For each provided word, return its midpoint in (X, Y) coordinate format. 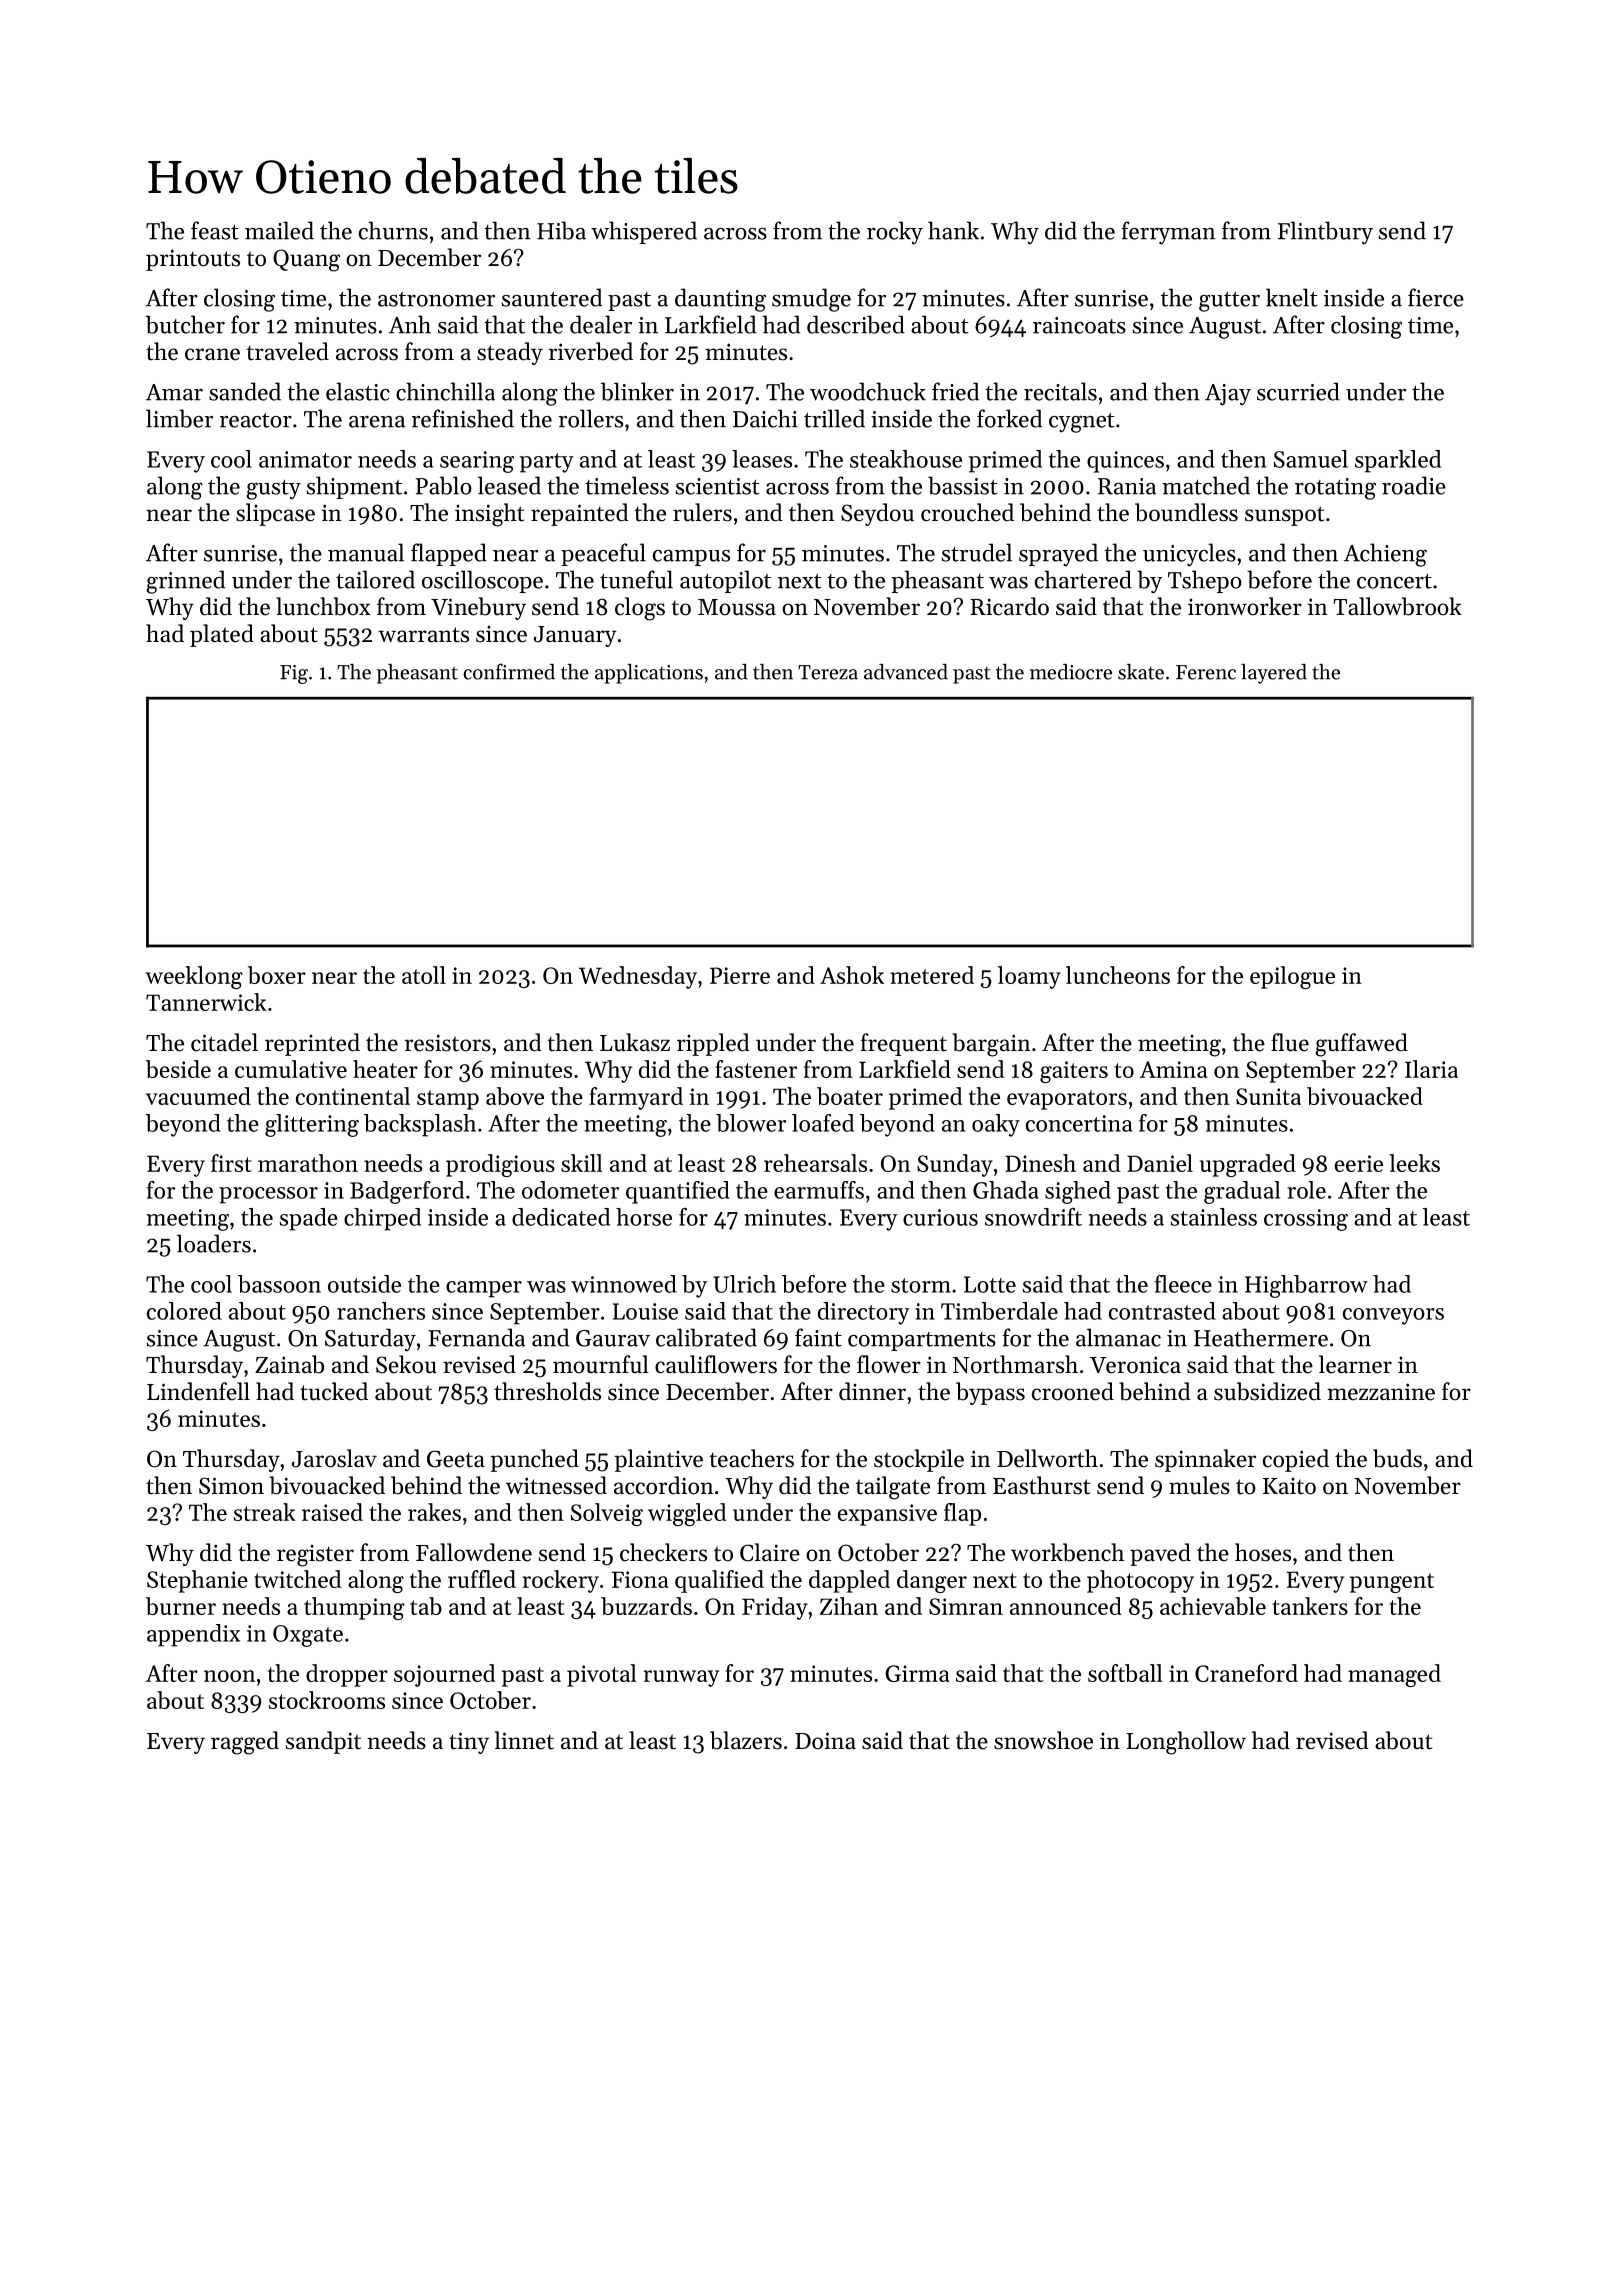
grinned (185, 582)
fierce (1436, 297)
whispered (644, 232)
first (231, 1163)
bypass (990, 1393)
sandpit (323, 1742)
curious (940, 1217)
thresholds (547, 1391)
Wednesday (638, 977)
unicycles (1189, 555)
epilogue (1292, 977)
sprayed (1058, 555)
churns (393, 230)
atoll (424, 975)
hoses (1263, 1552)
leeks (1414, 1163)
